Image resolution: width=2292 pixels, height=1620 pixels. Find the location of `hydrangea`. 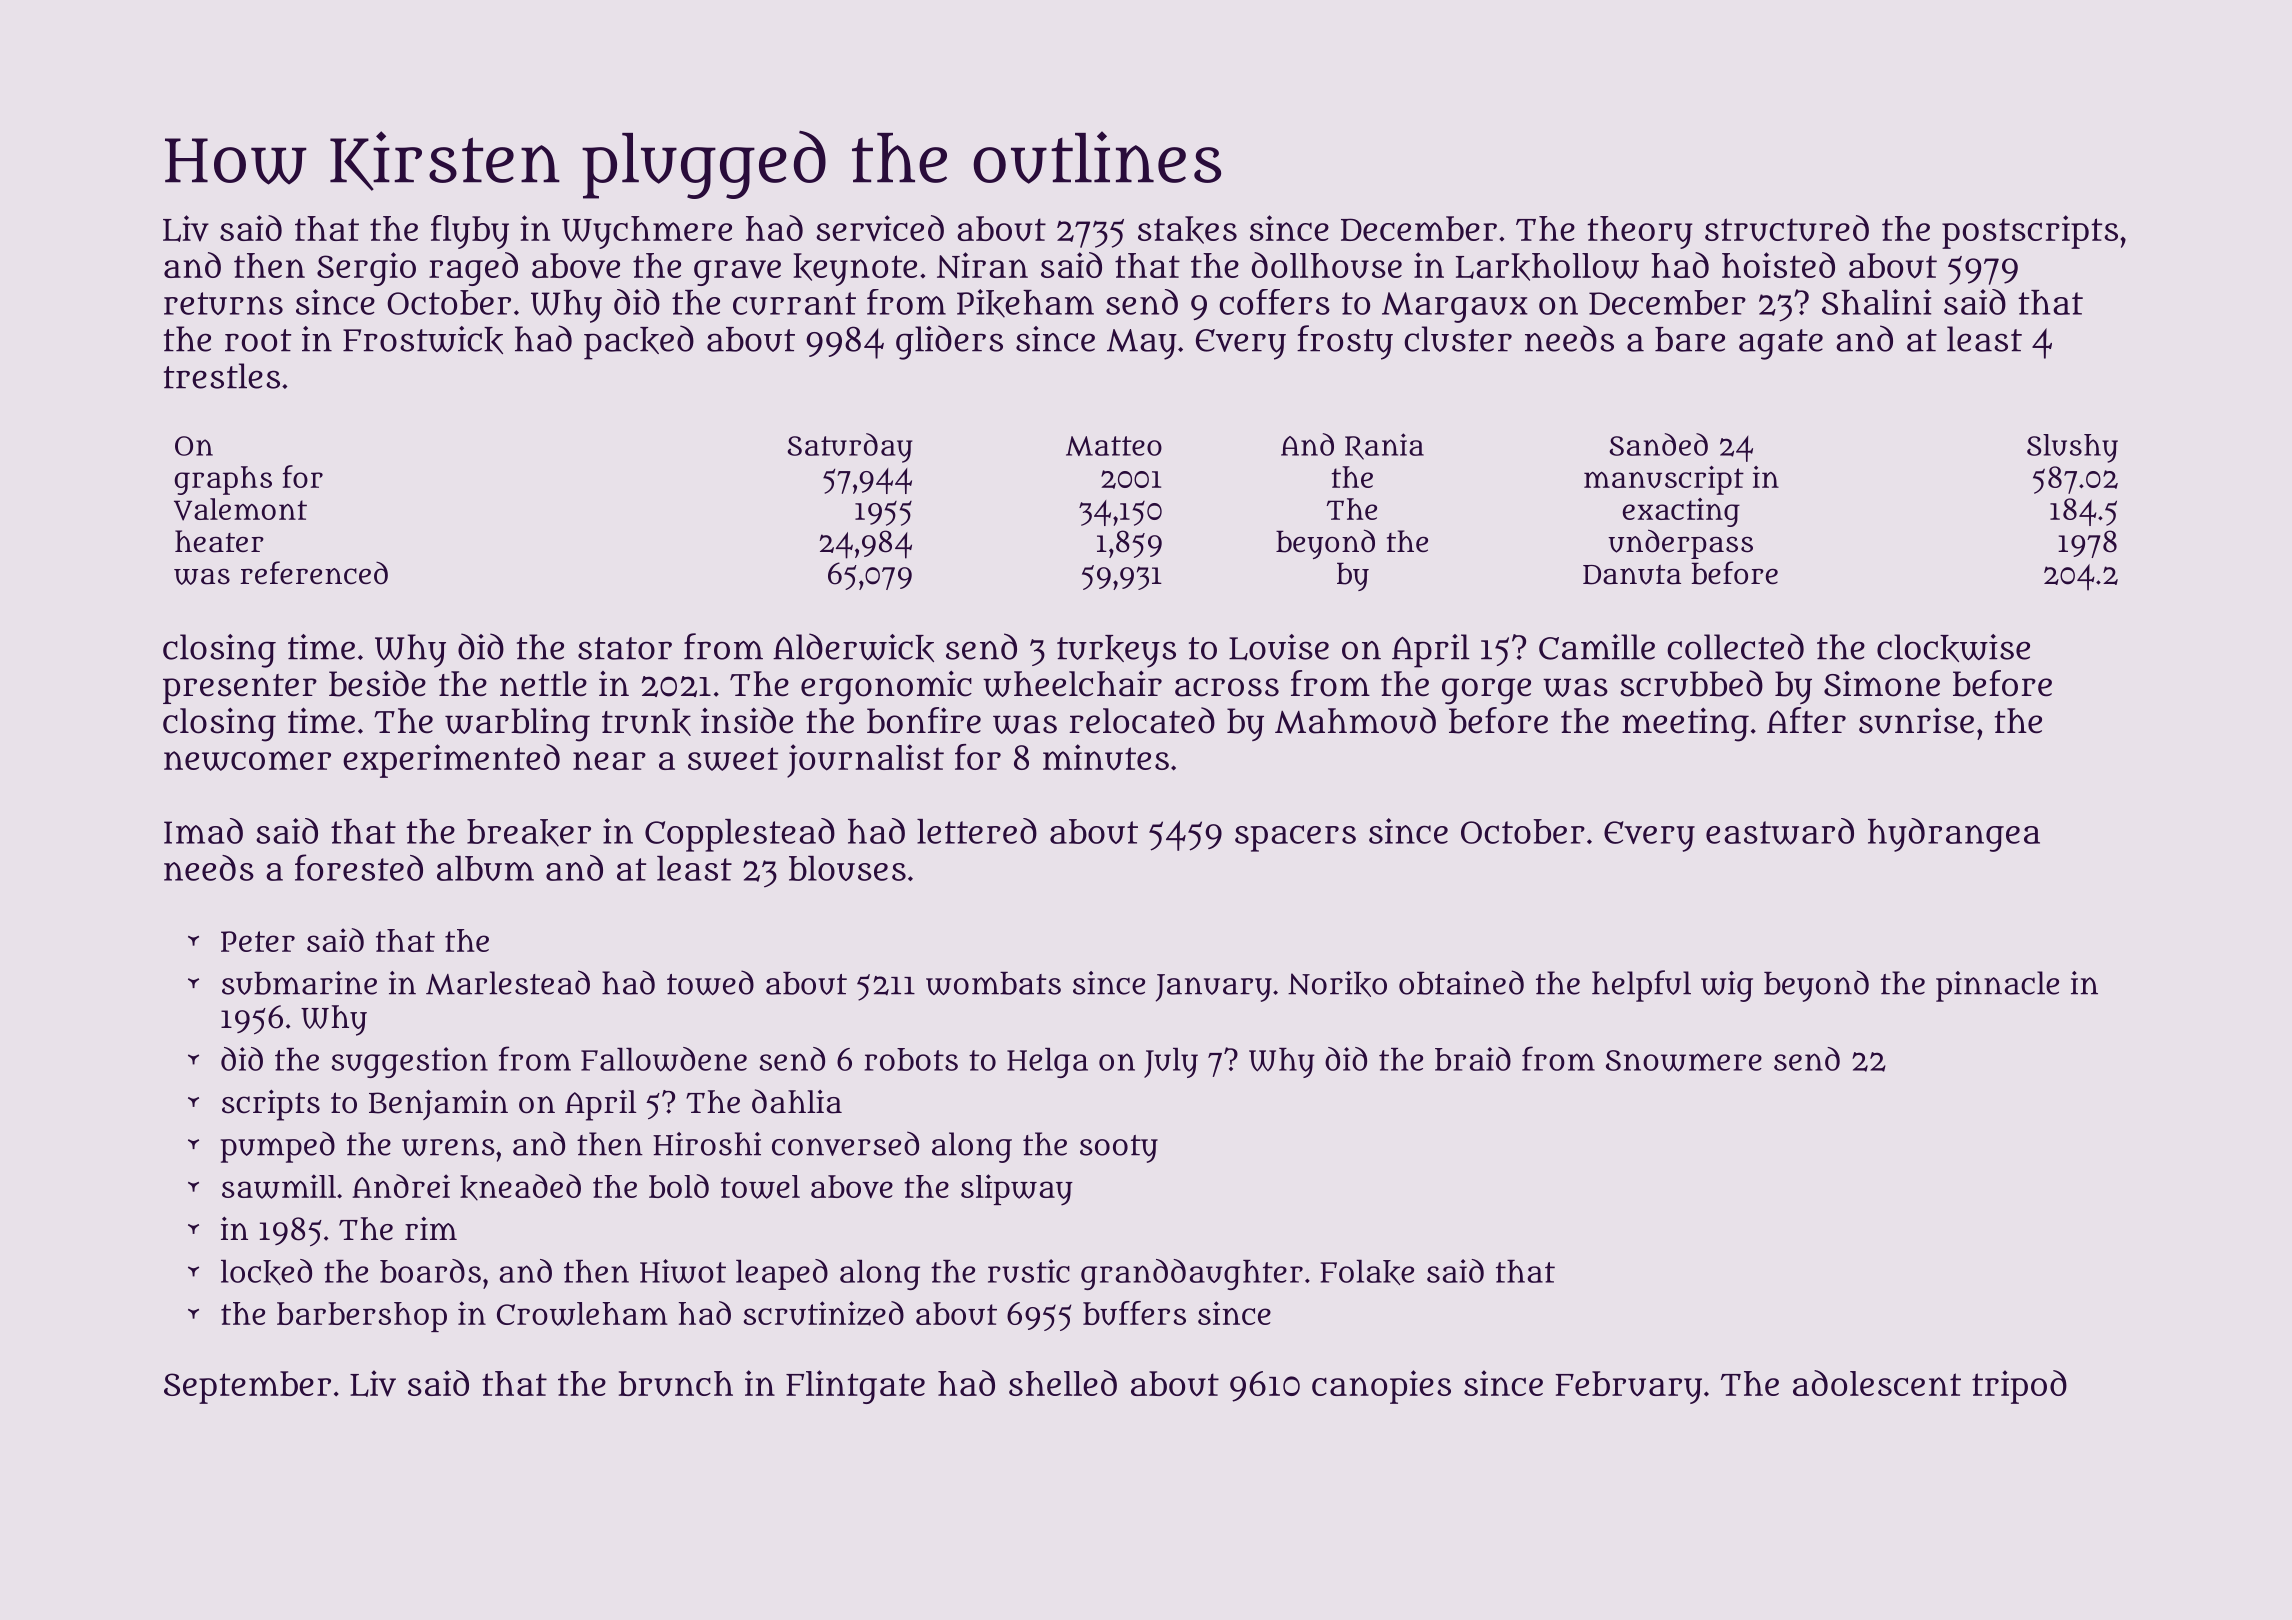

hydrangea is located at coordinates (1954, 835).
